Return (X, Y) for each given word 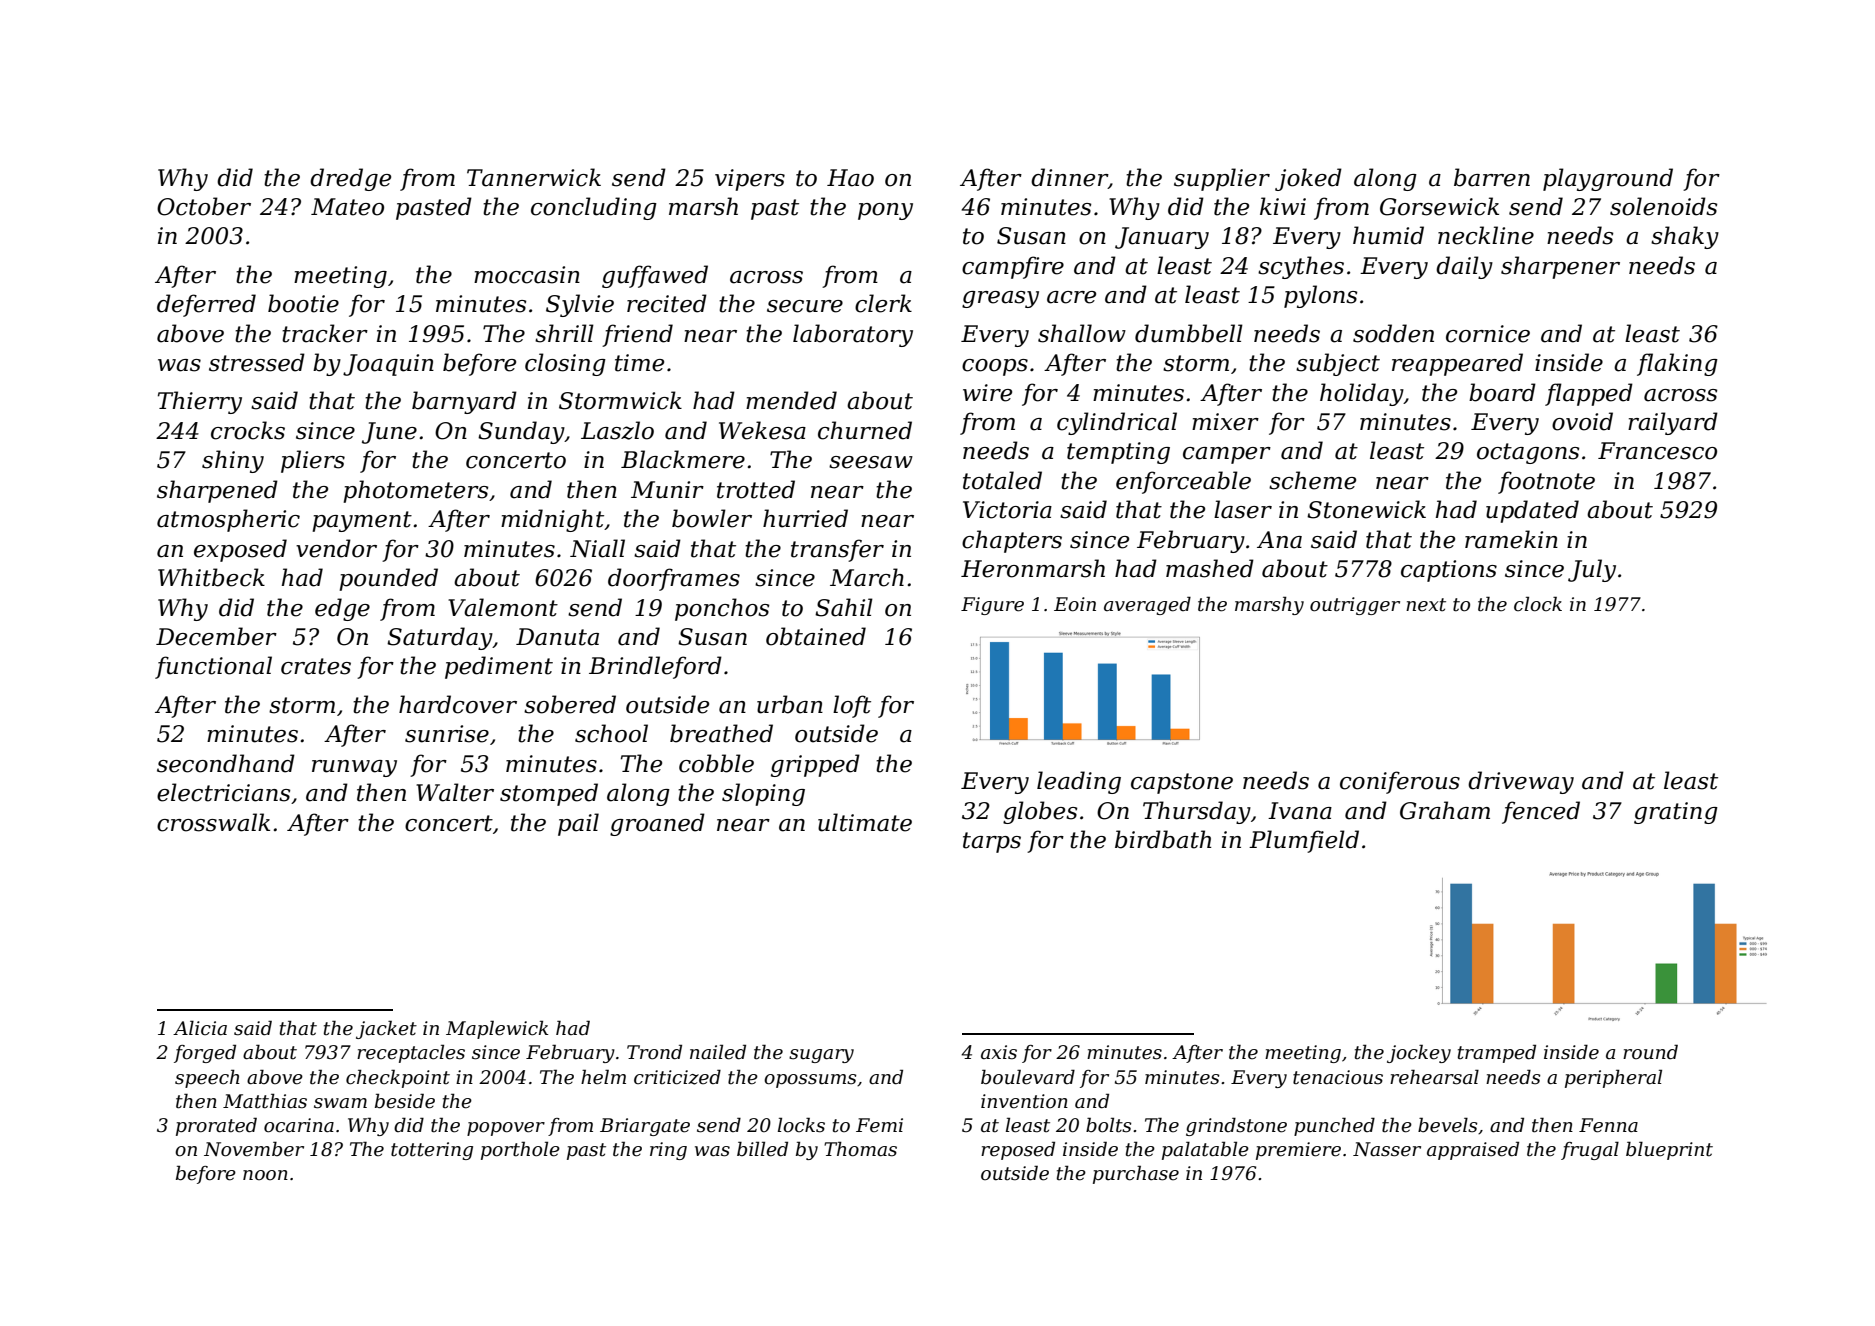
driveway (1521, 782)
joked (1308, 179)
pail (578, 824)
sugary (821, 1056)
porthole (520, 1150)
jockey (1419, 1053)
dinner (1069, 177)
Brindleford (655, 667)
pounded (388, 579)
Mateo (347, 207)
